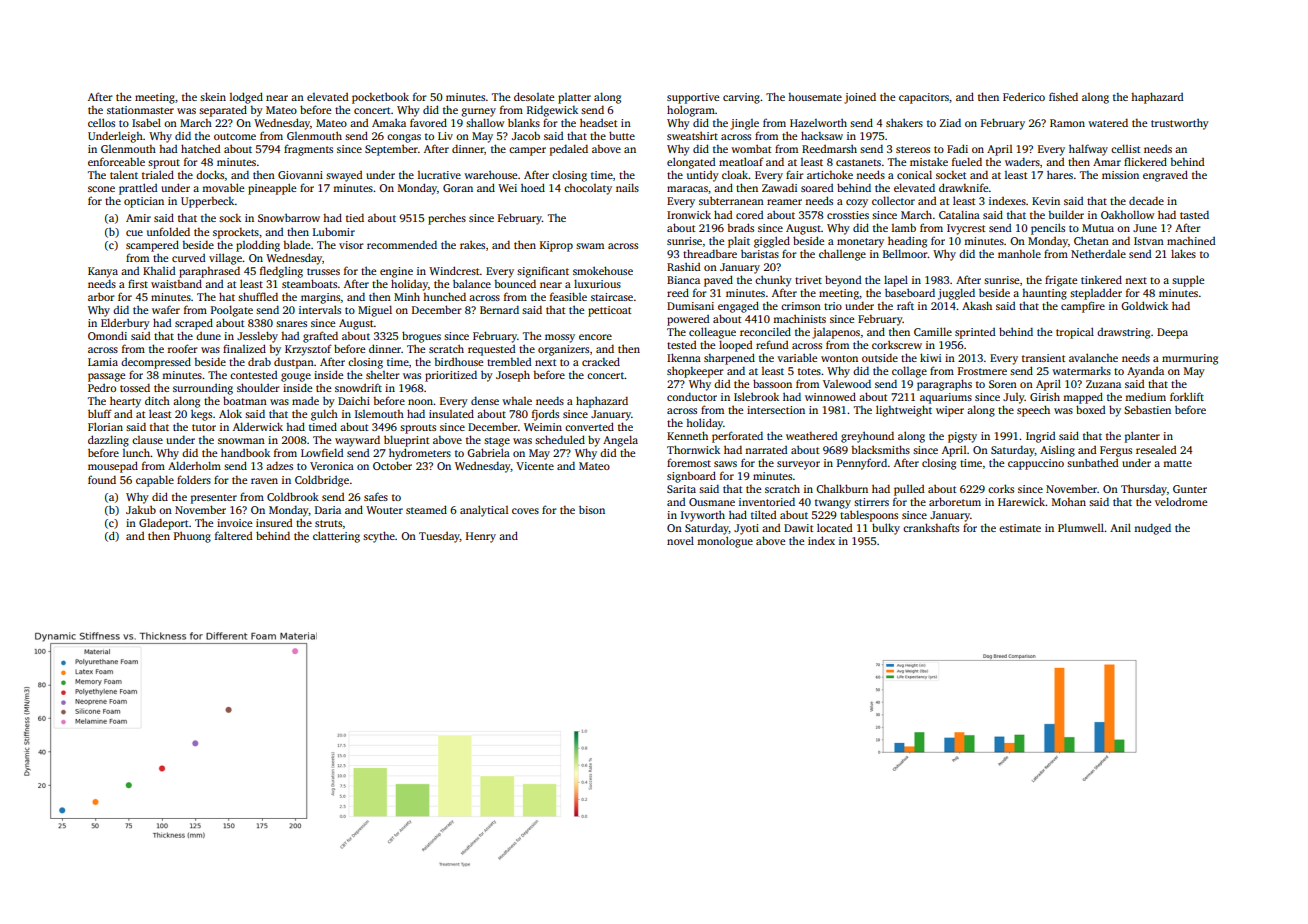  I want to click on trusses, so click(323, 271).
